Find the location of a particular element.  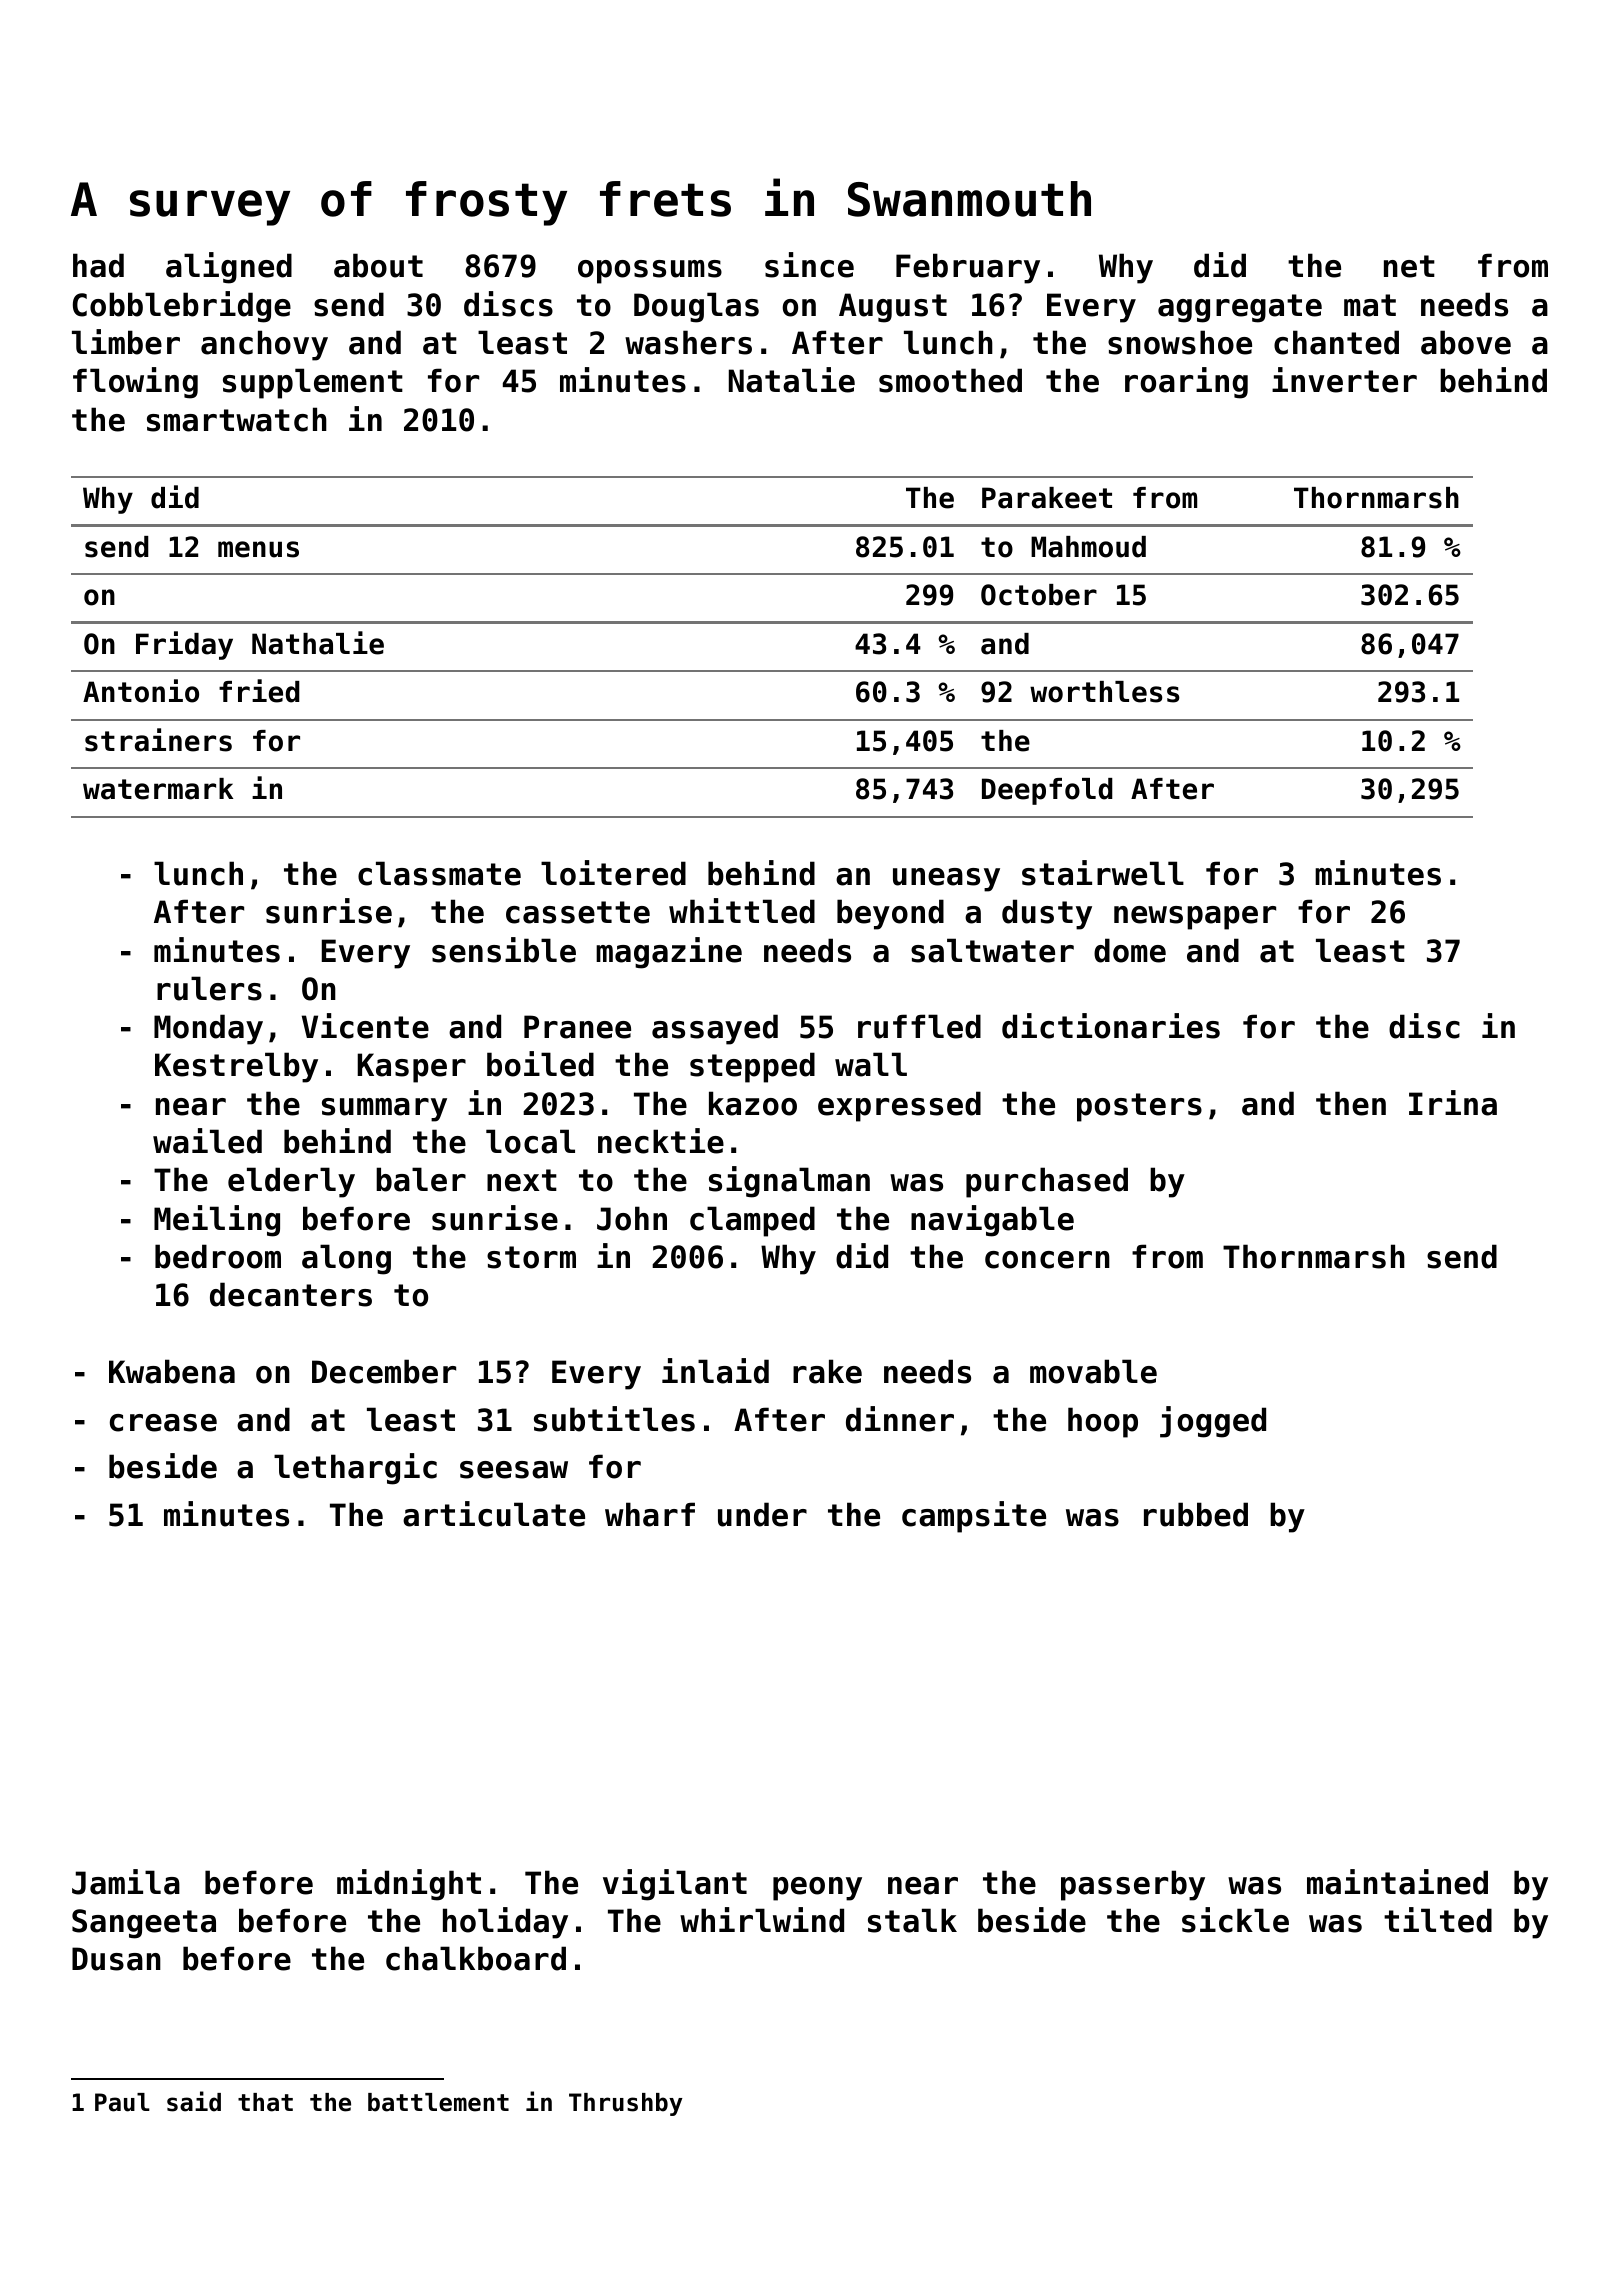

inverter is located at coordinates (1344, 380).
